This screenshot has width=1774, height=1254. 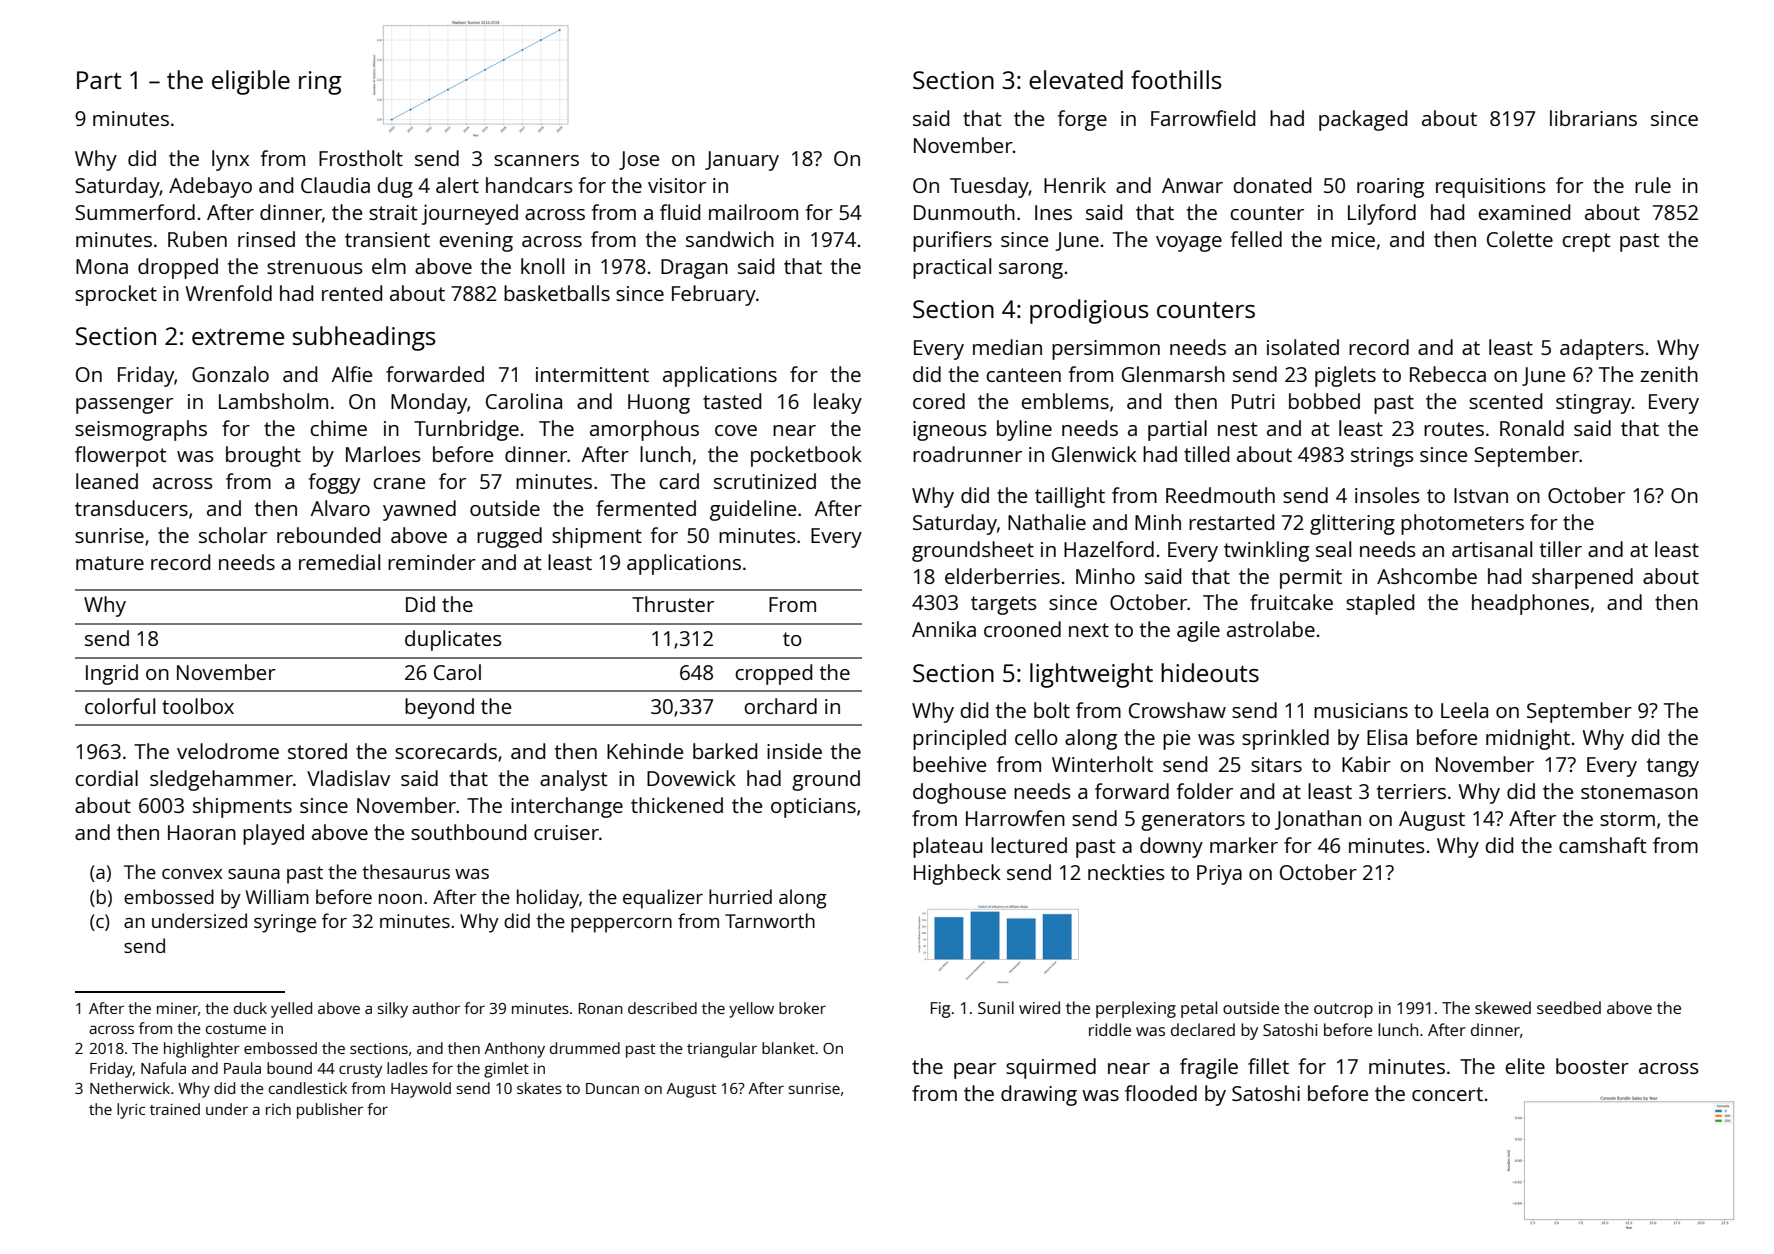 What do you see at coordinates (1603, 845) in the screenshot?
I see `camshaft` at bounding box center [1603, 845].
